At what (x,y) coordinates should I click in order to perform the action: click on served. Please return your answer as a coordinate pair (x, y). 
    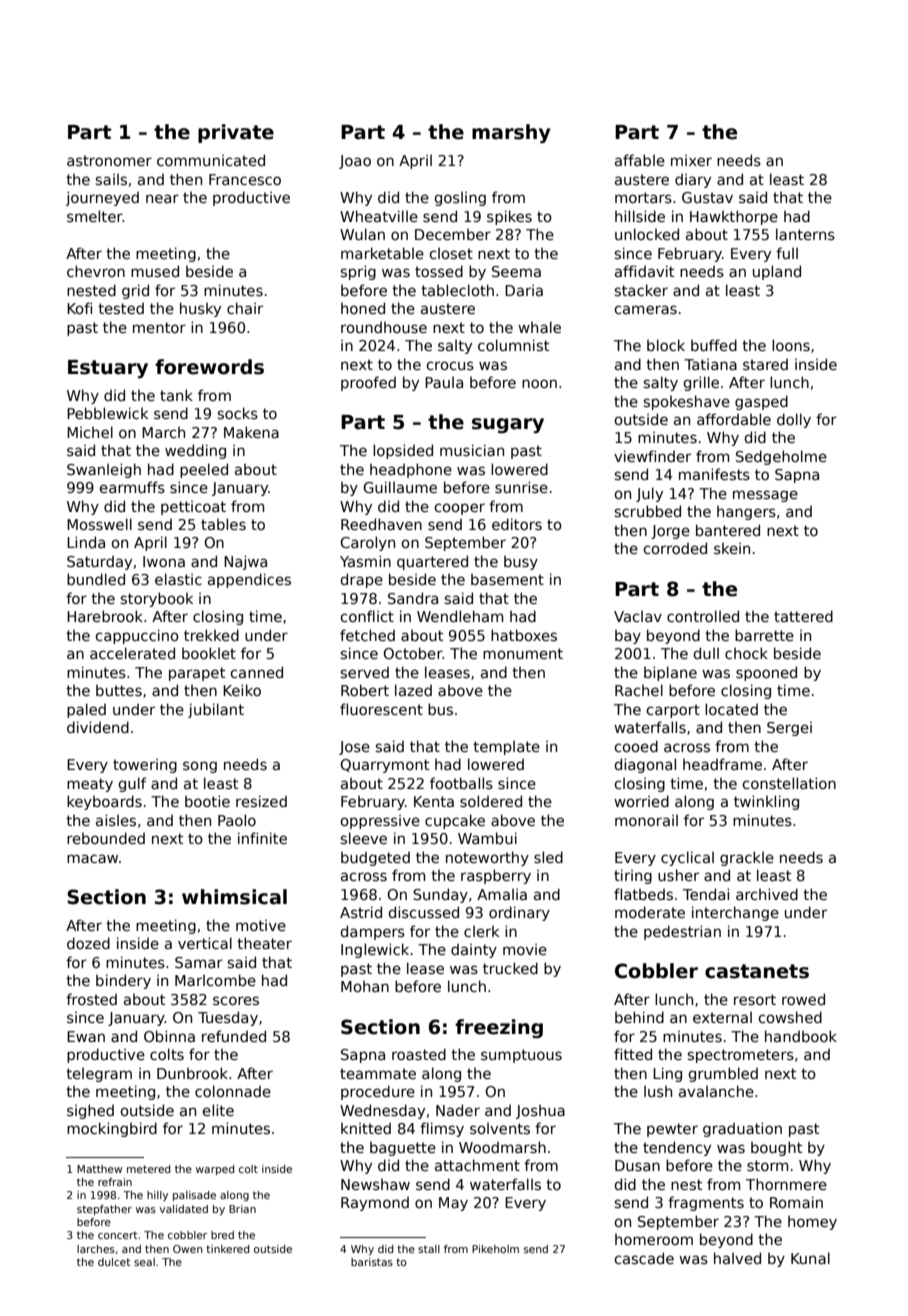
    Looking at the image, I should click on (365, 672).
